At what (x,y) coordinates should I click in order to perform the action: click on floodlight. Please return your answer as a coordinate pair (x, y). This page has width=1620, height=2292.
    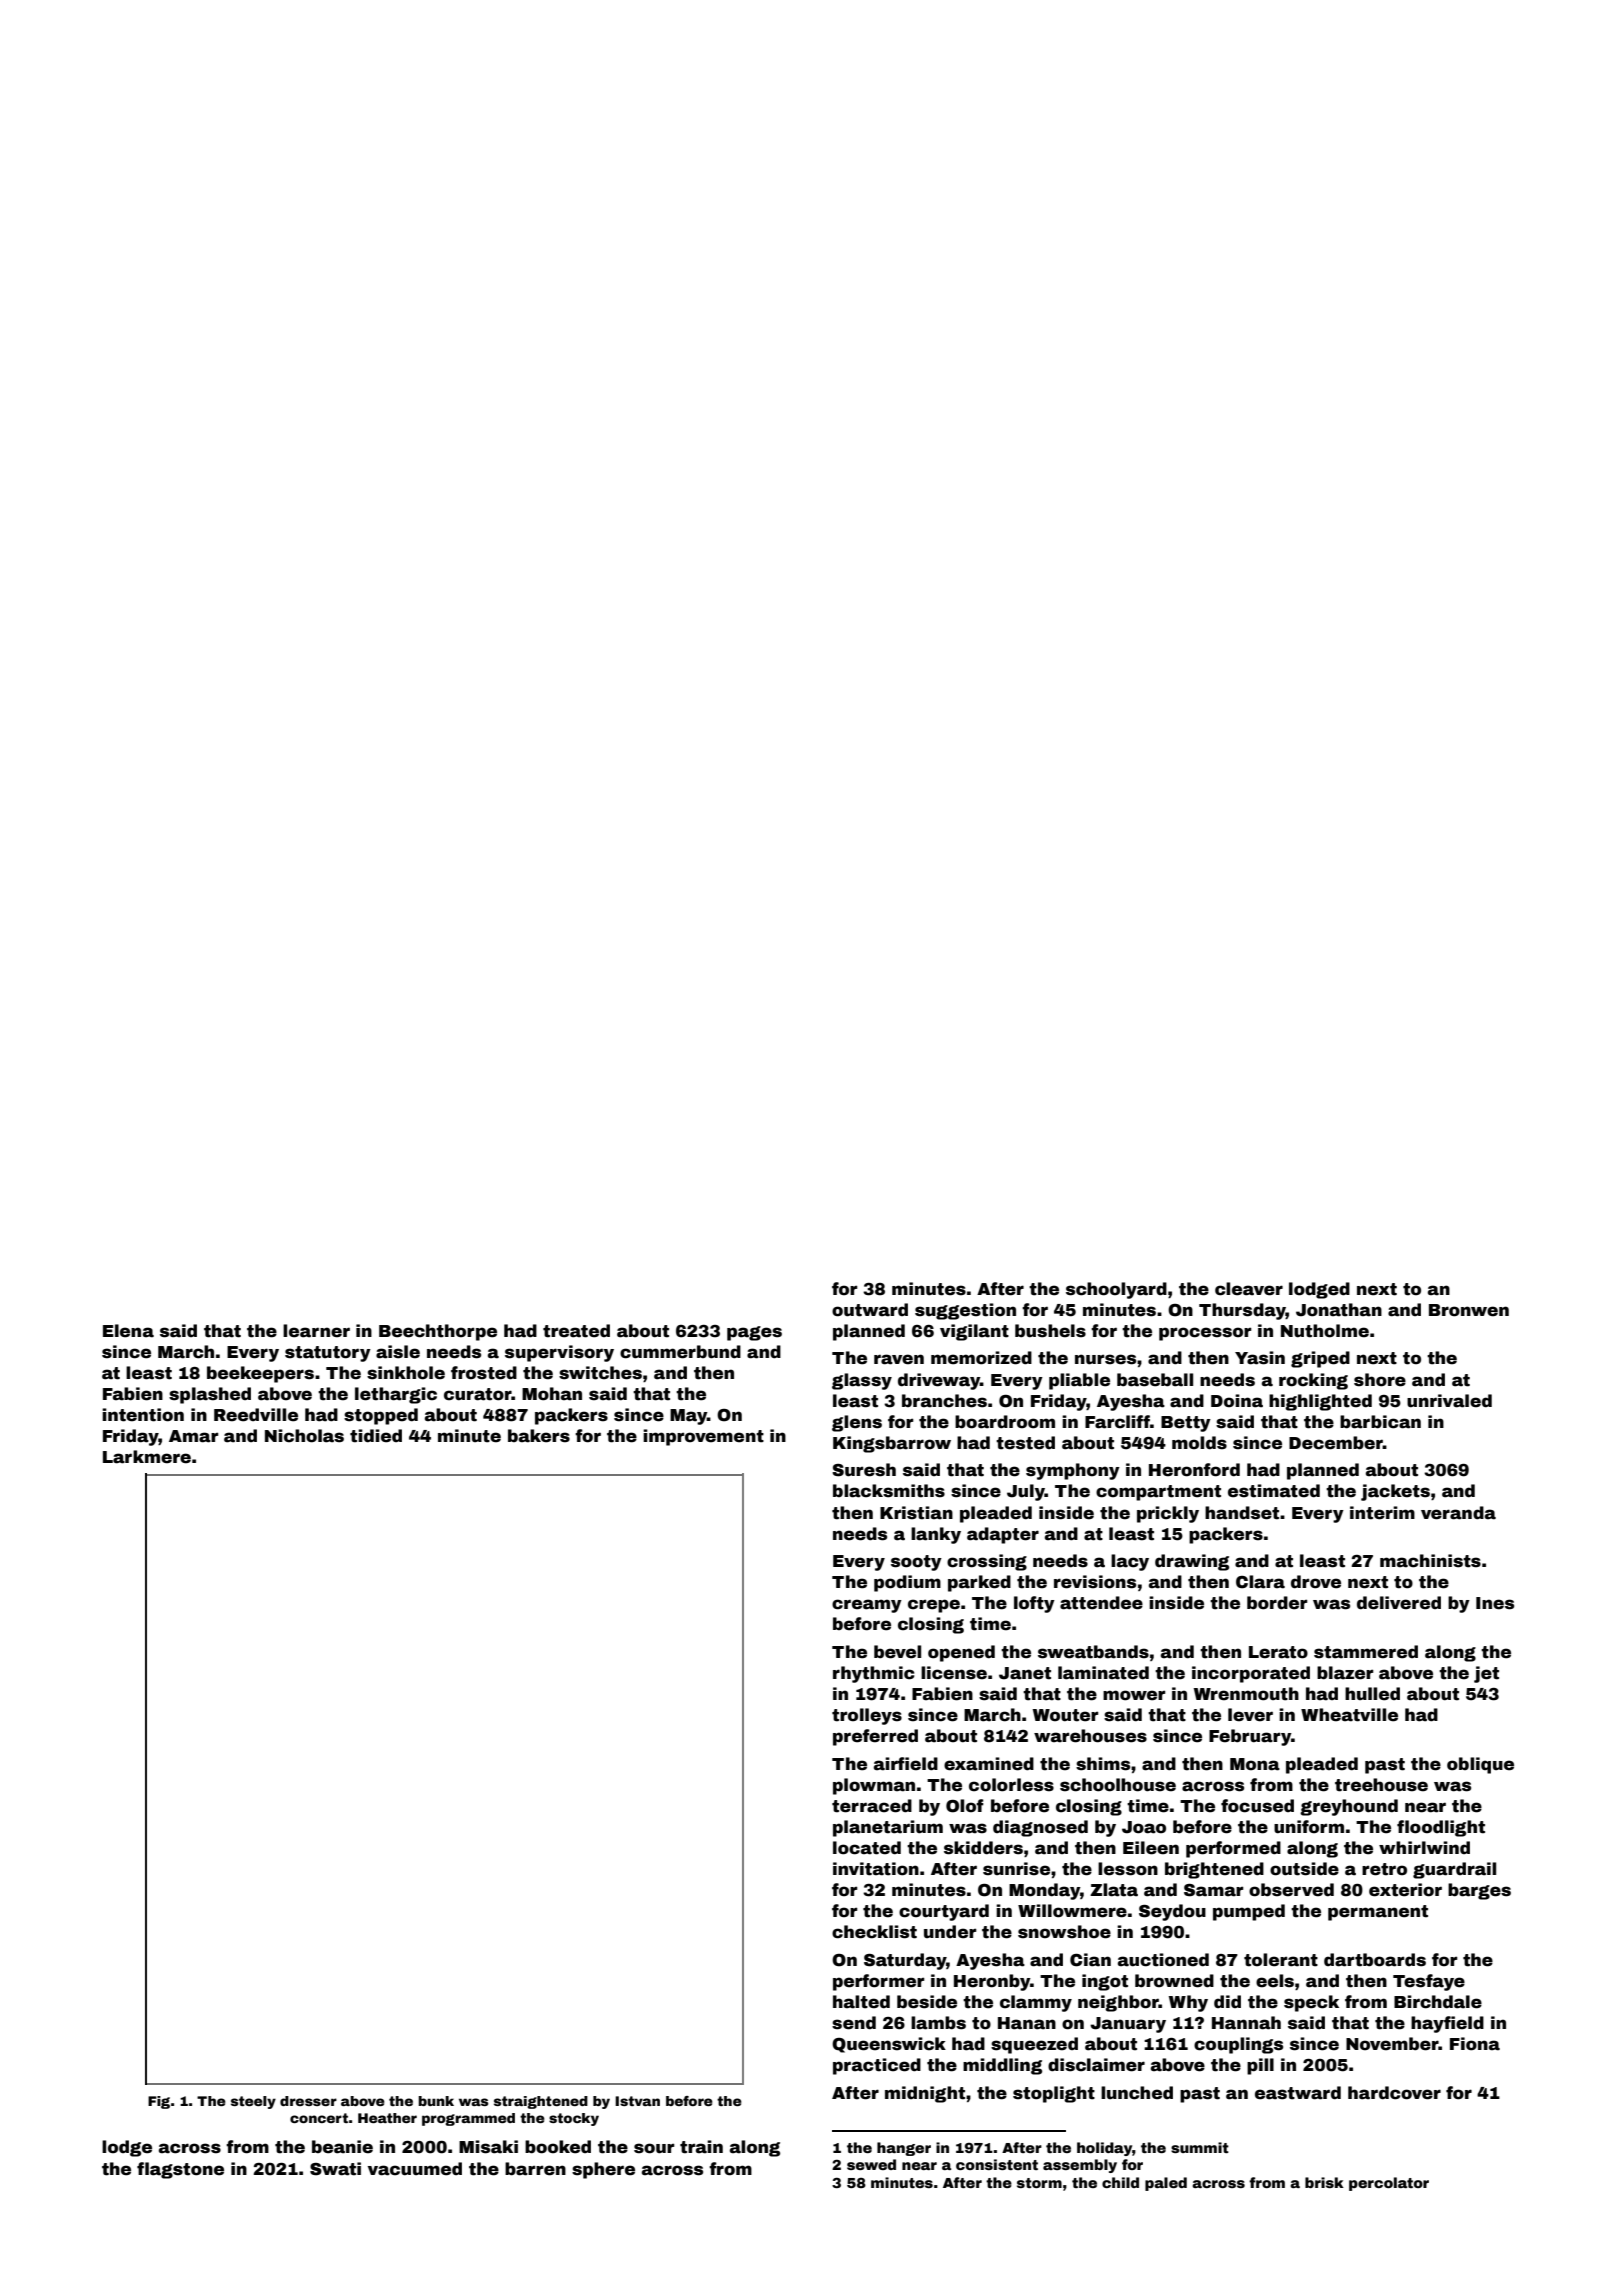
    Looking at the image, I should click on (1441, 1828).
